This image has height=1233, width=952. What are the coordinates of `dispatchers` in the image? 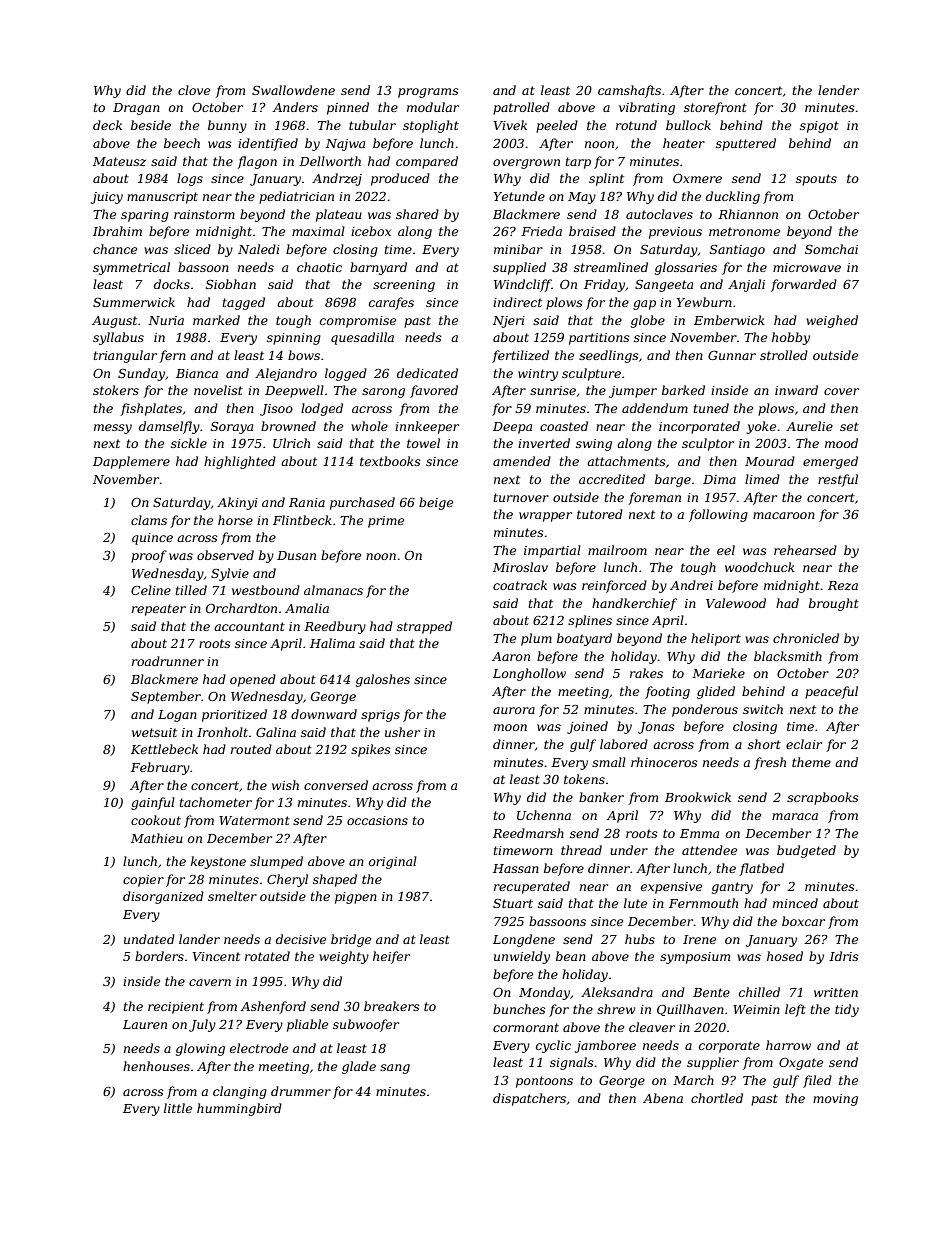 It's located at (529, 1099).
